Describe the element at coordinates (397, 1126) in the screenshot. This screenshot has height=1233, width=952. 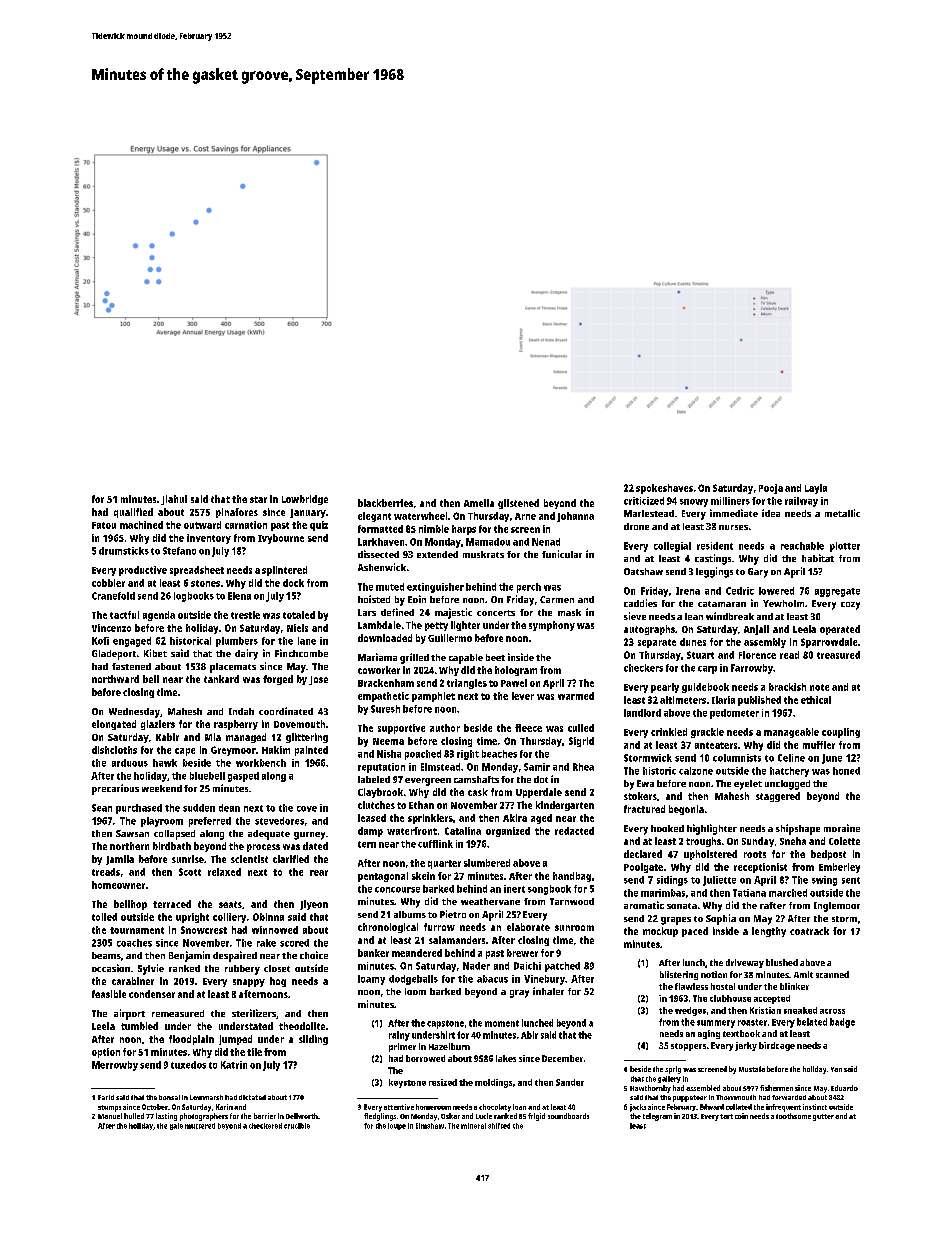
I see `loupe` at that location.
